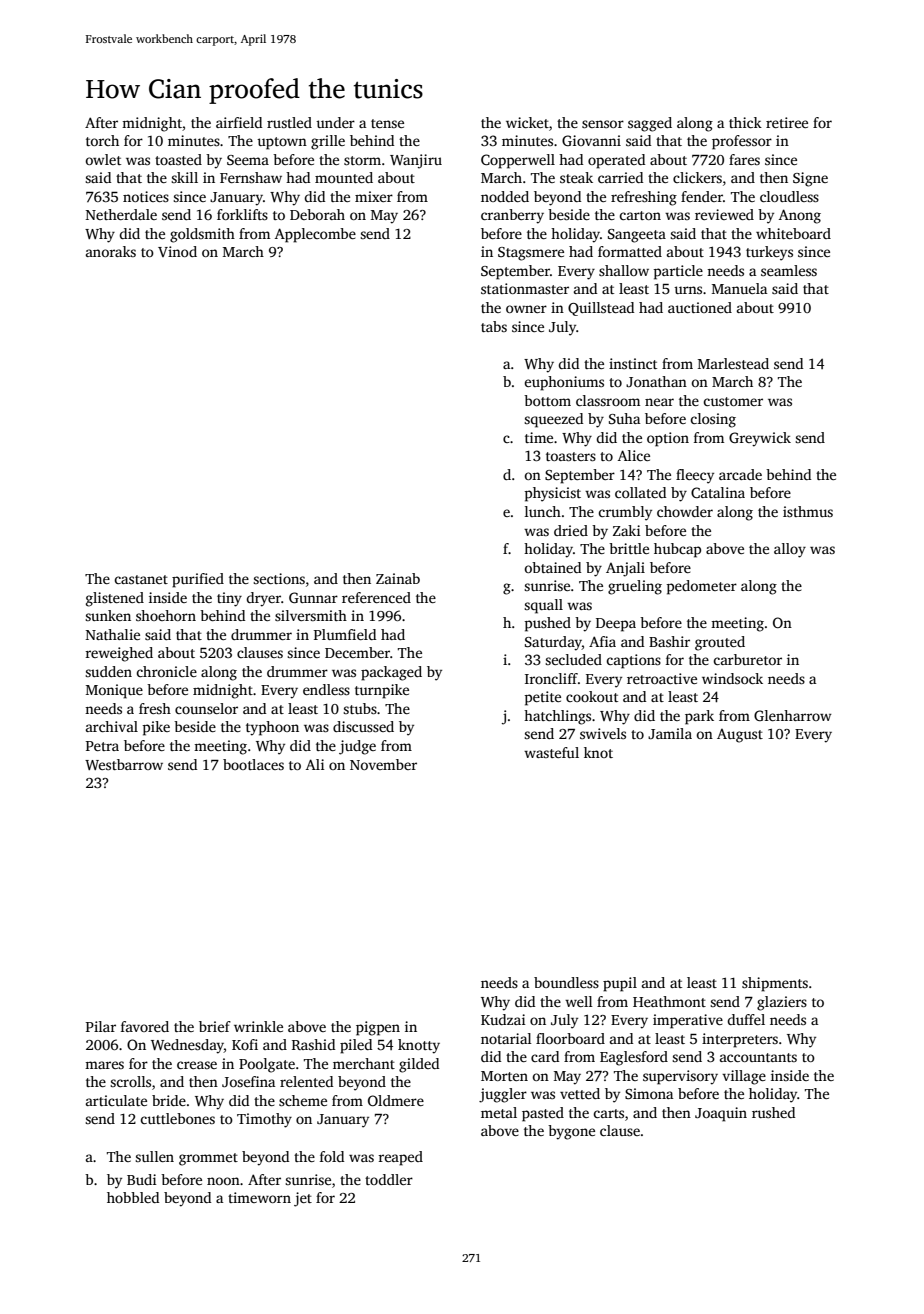 The height and width of the screenshot is (1314, 924). Describe the element at coordinates (571, 1132) in the screenshot. I see `bygone` at that location.
